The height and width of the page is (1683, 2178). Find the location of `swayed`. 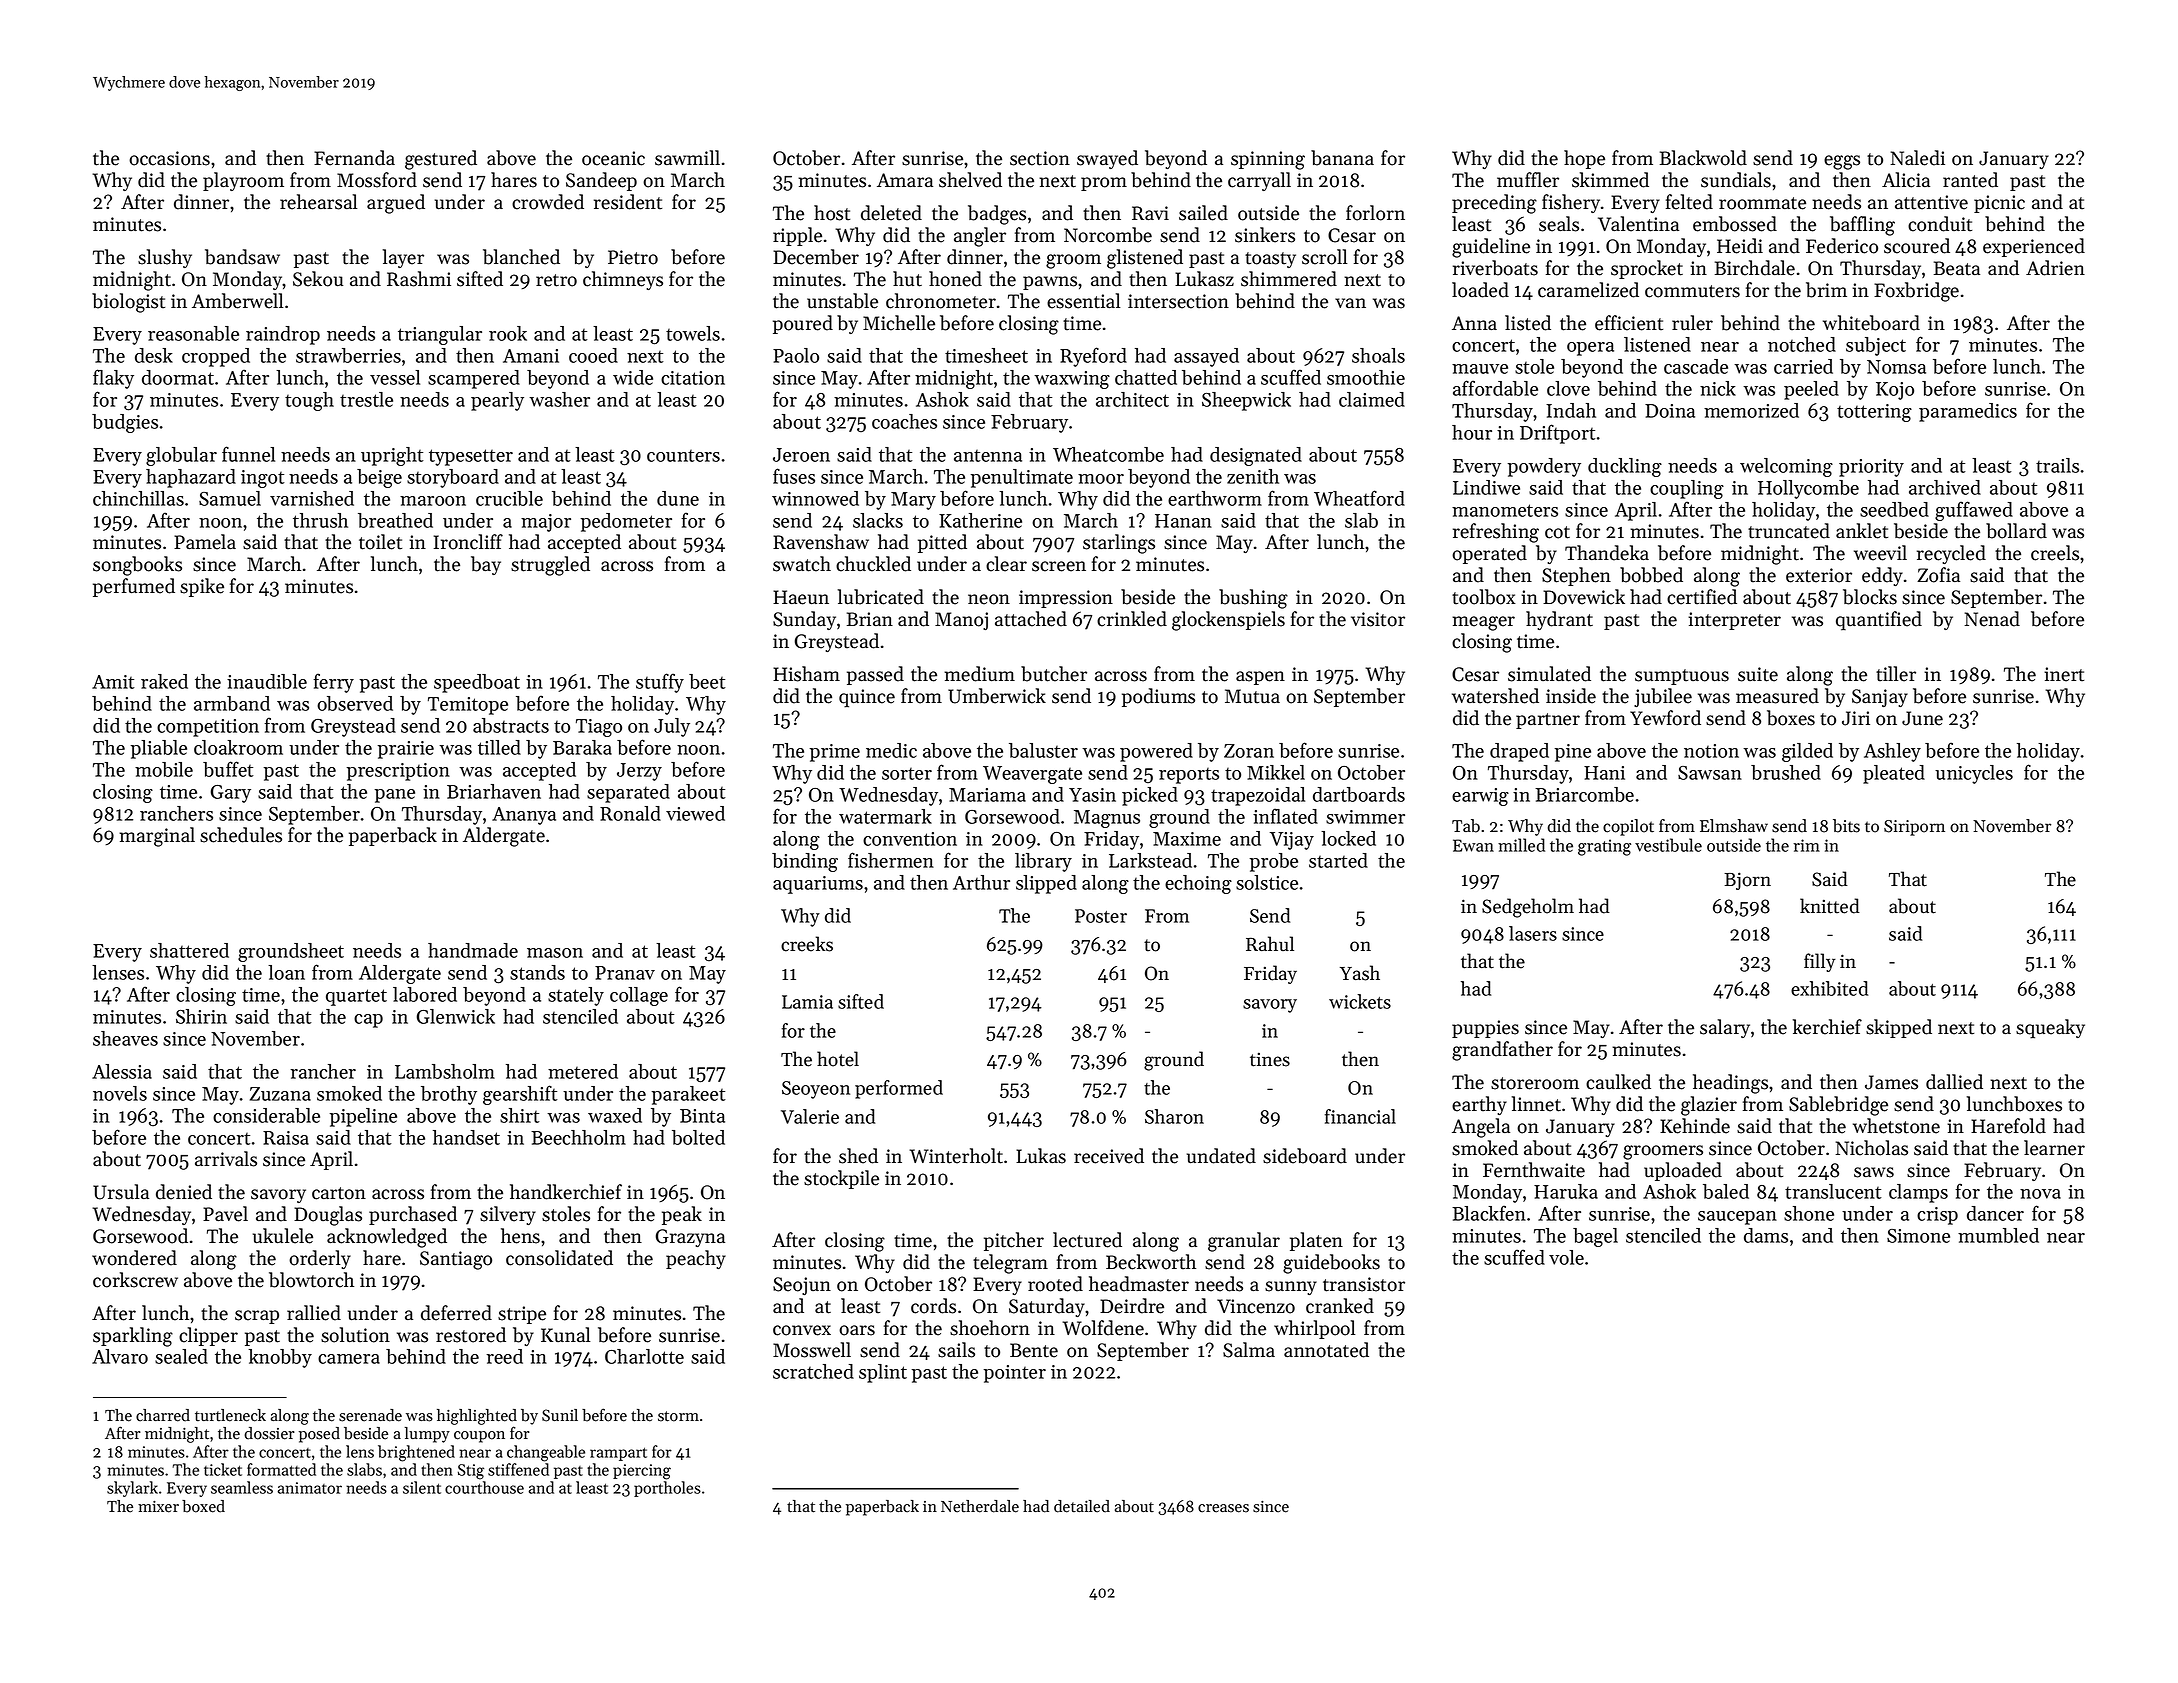

swayed is located at coordinates (1107, 159).
